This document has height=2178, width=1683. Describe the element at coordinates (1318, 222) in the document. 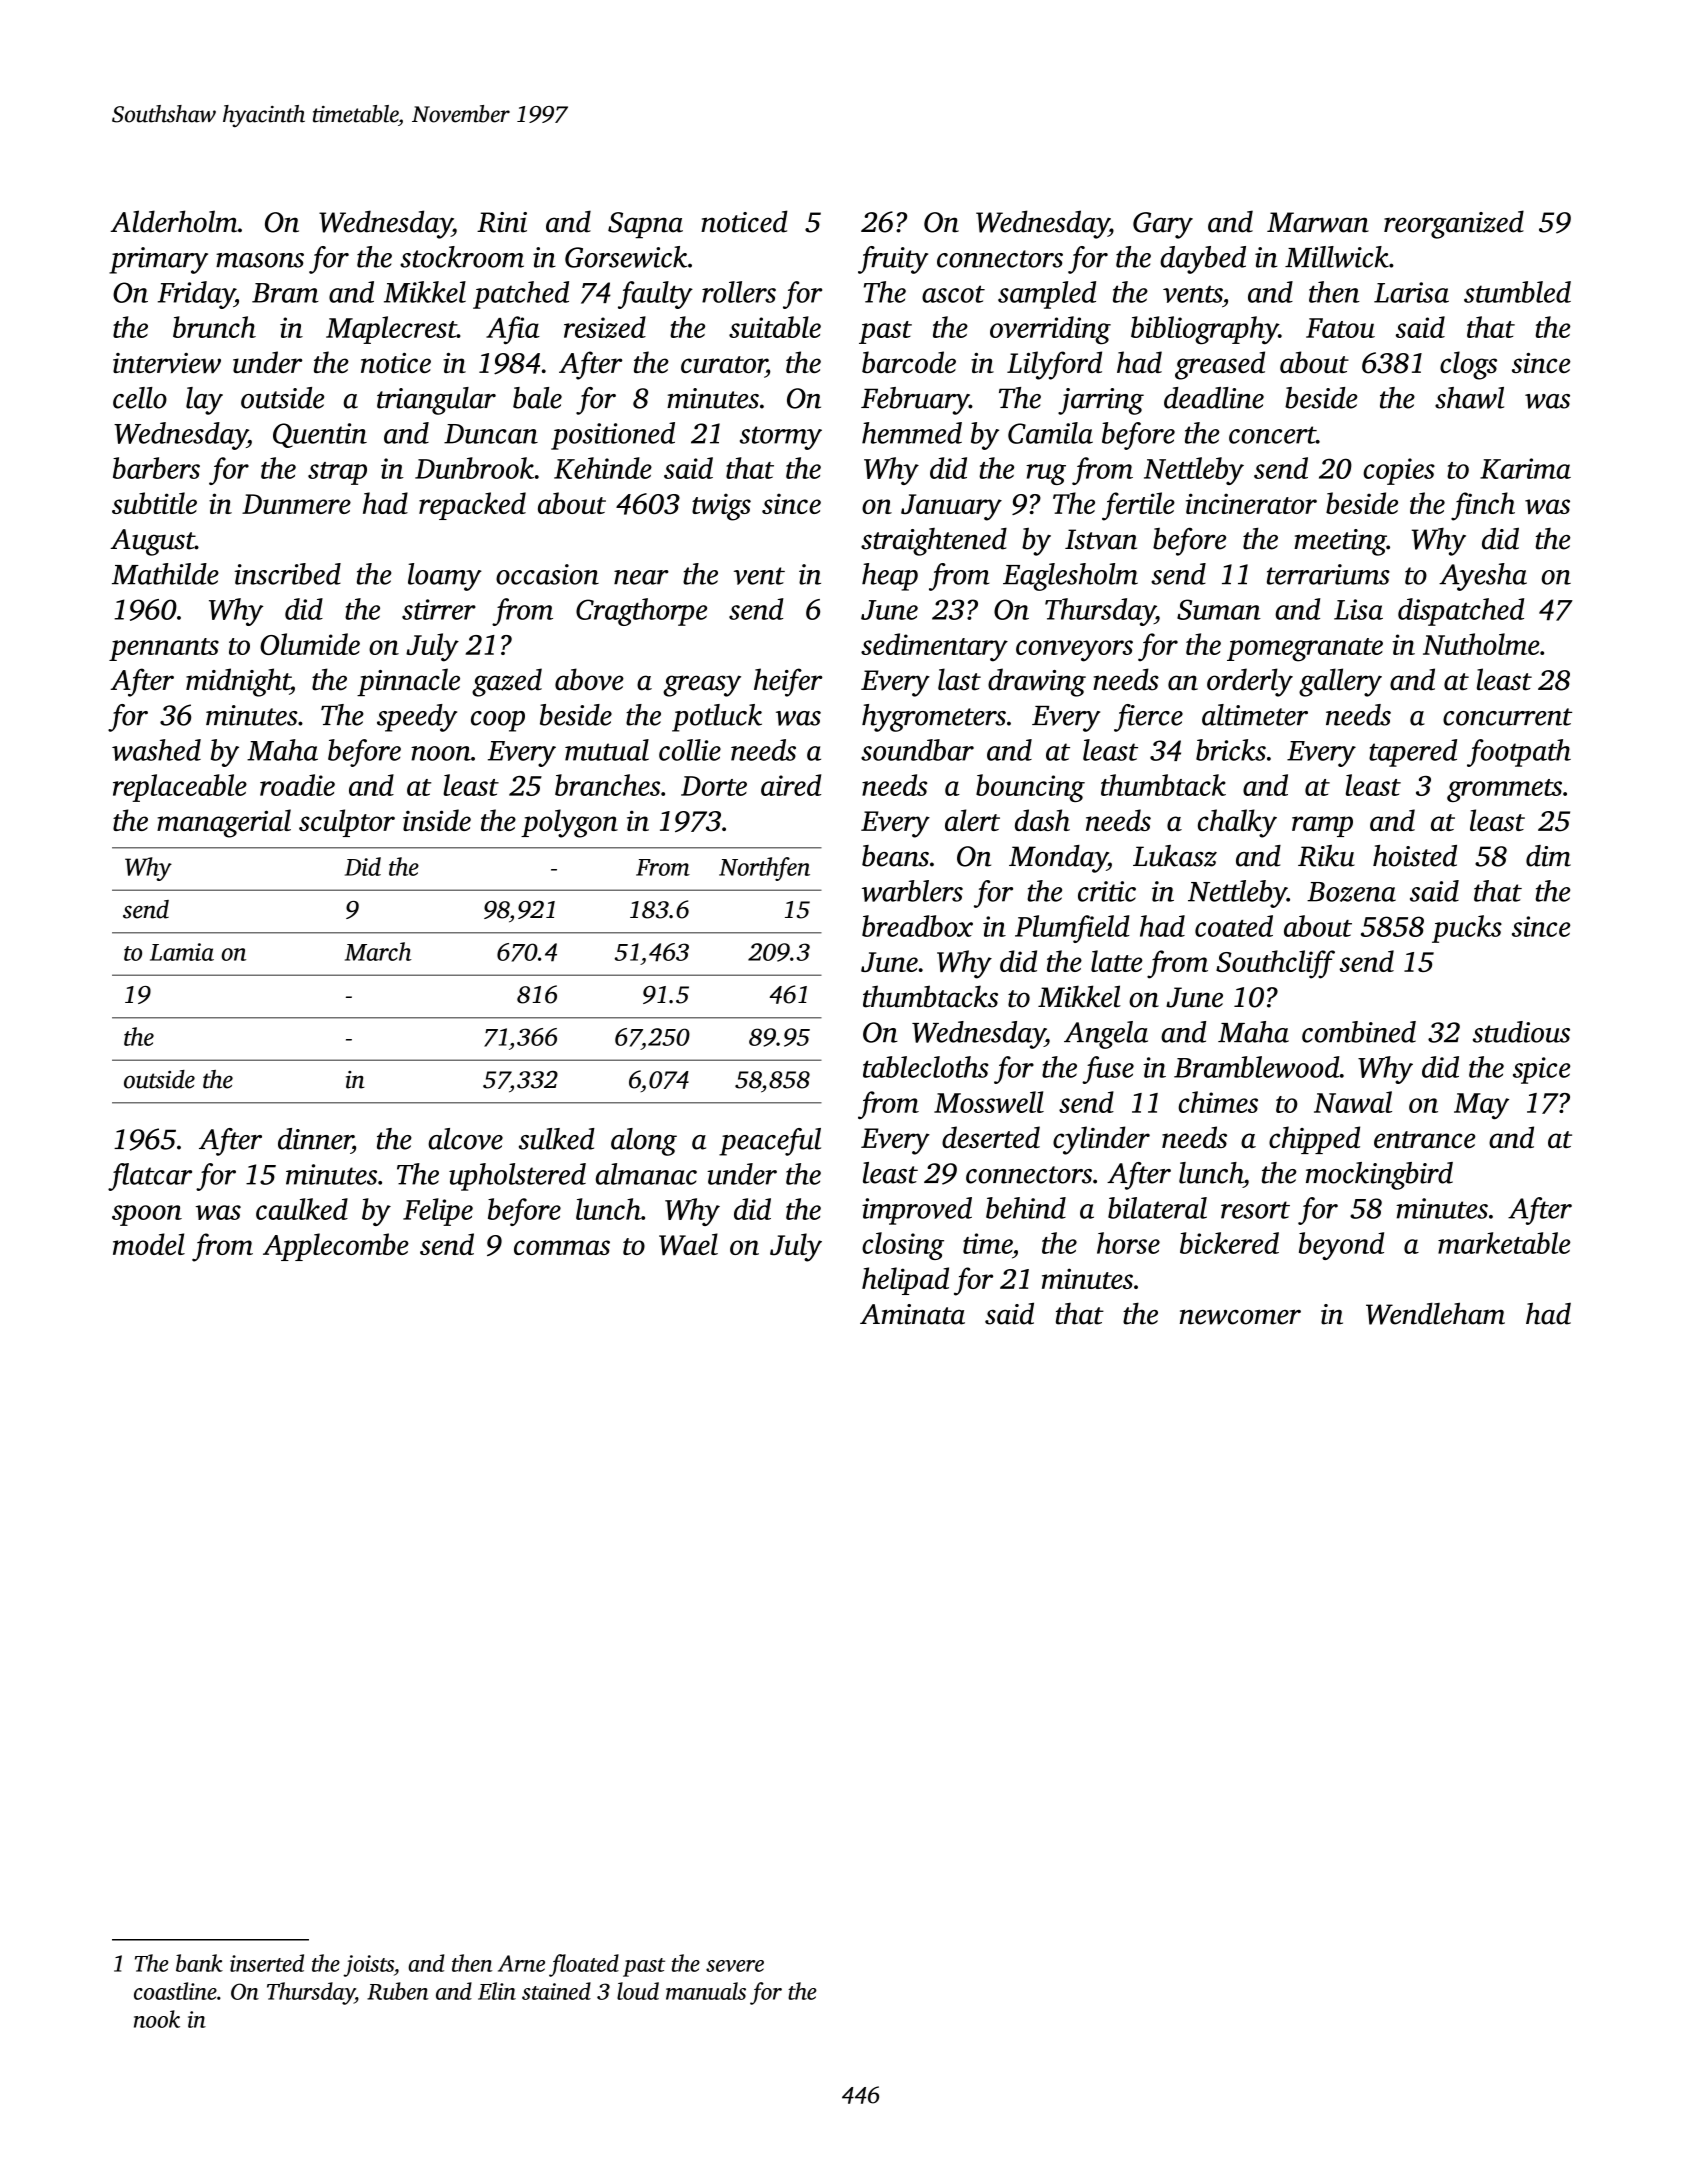

I see `Marwan` at that location.
